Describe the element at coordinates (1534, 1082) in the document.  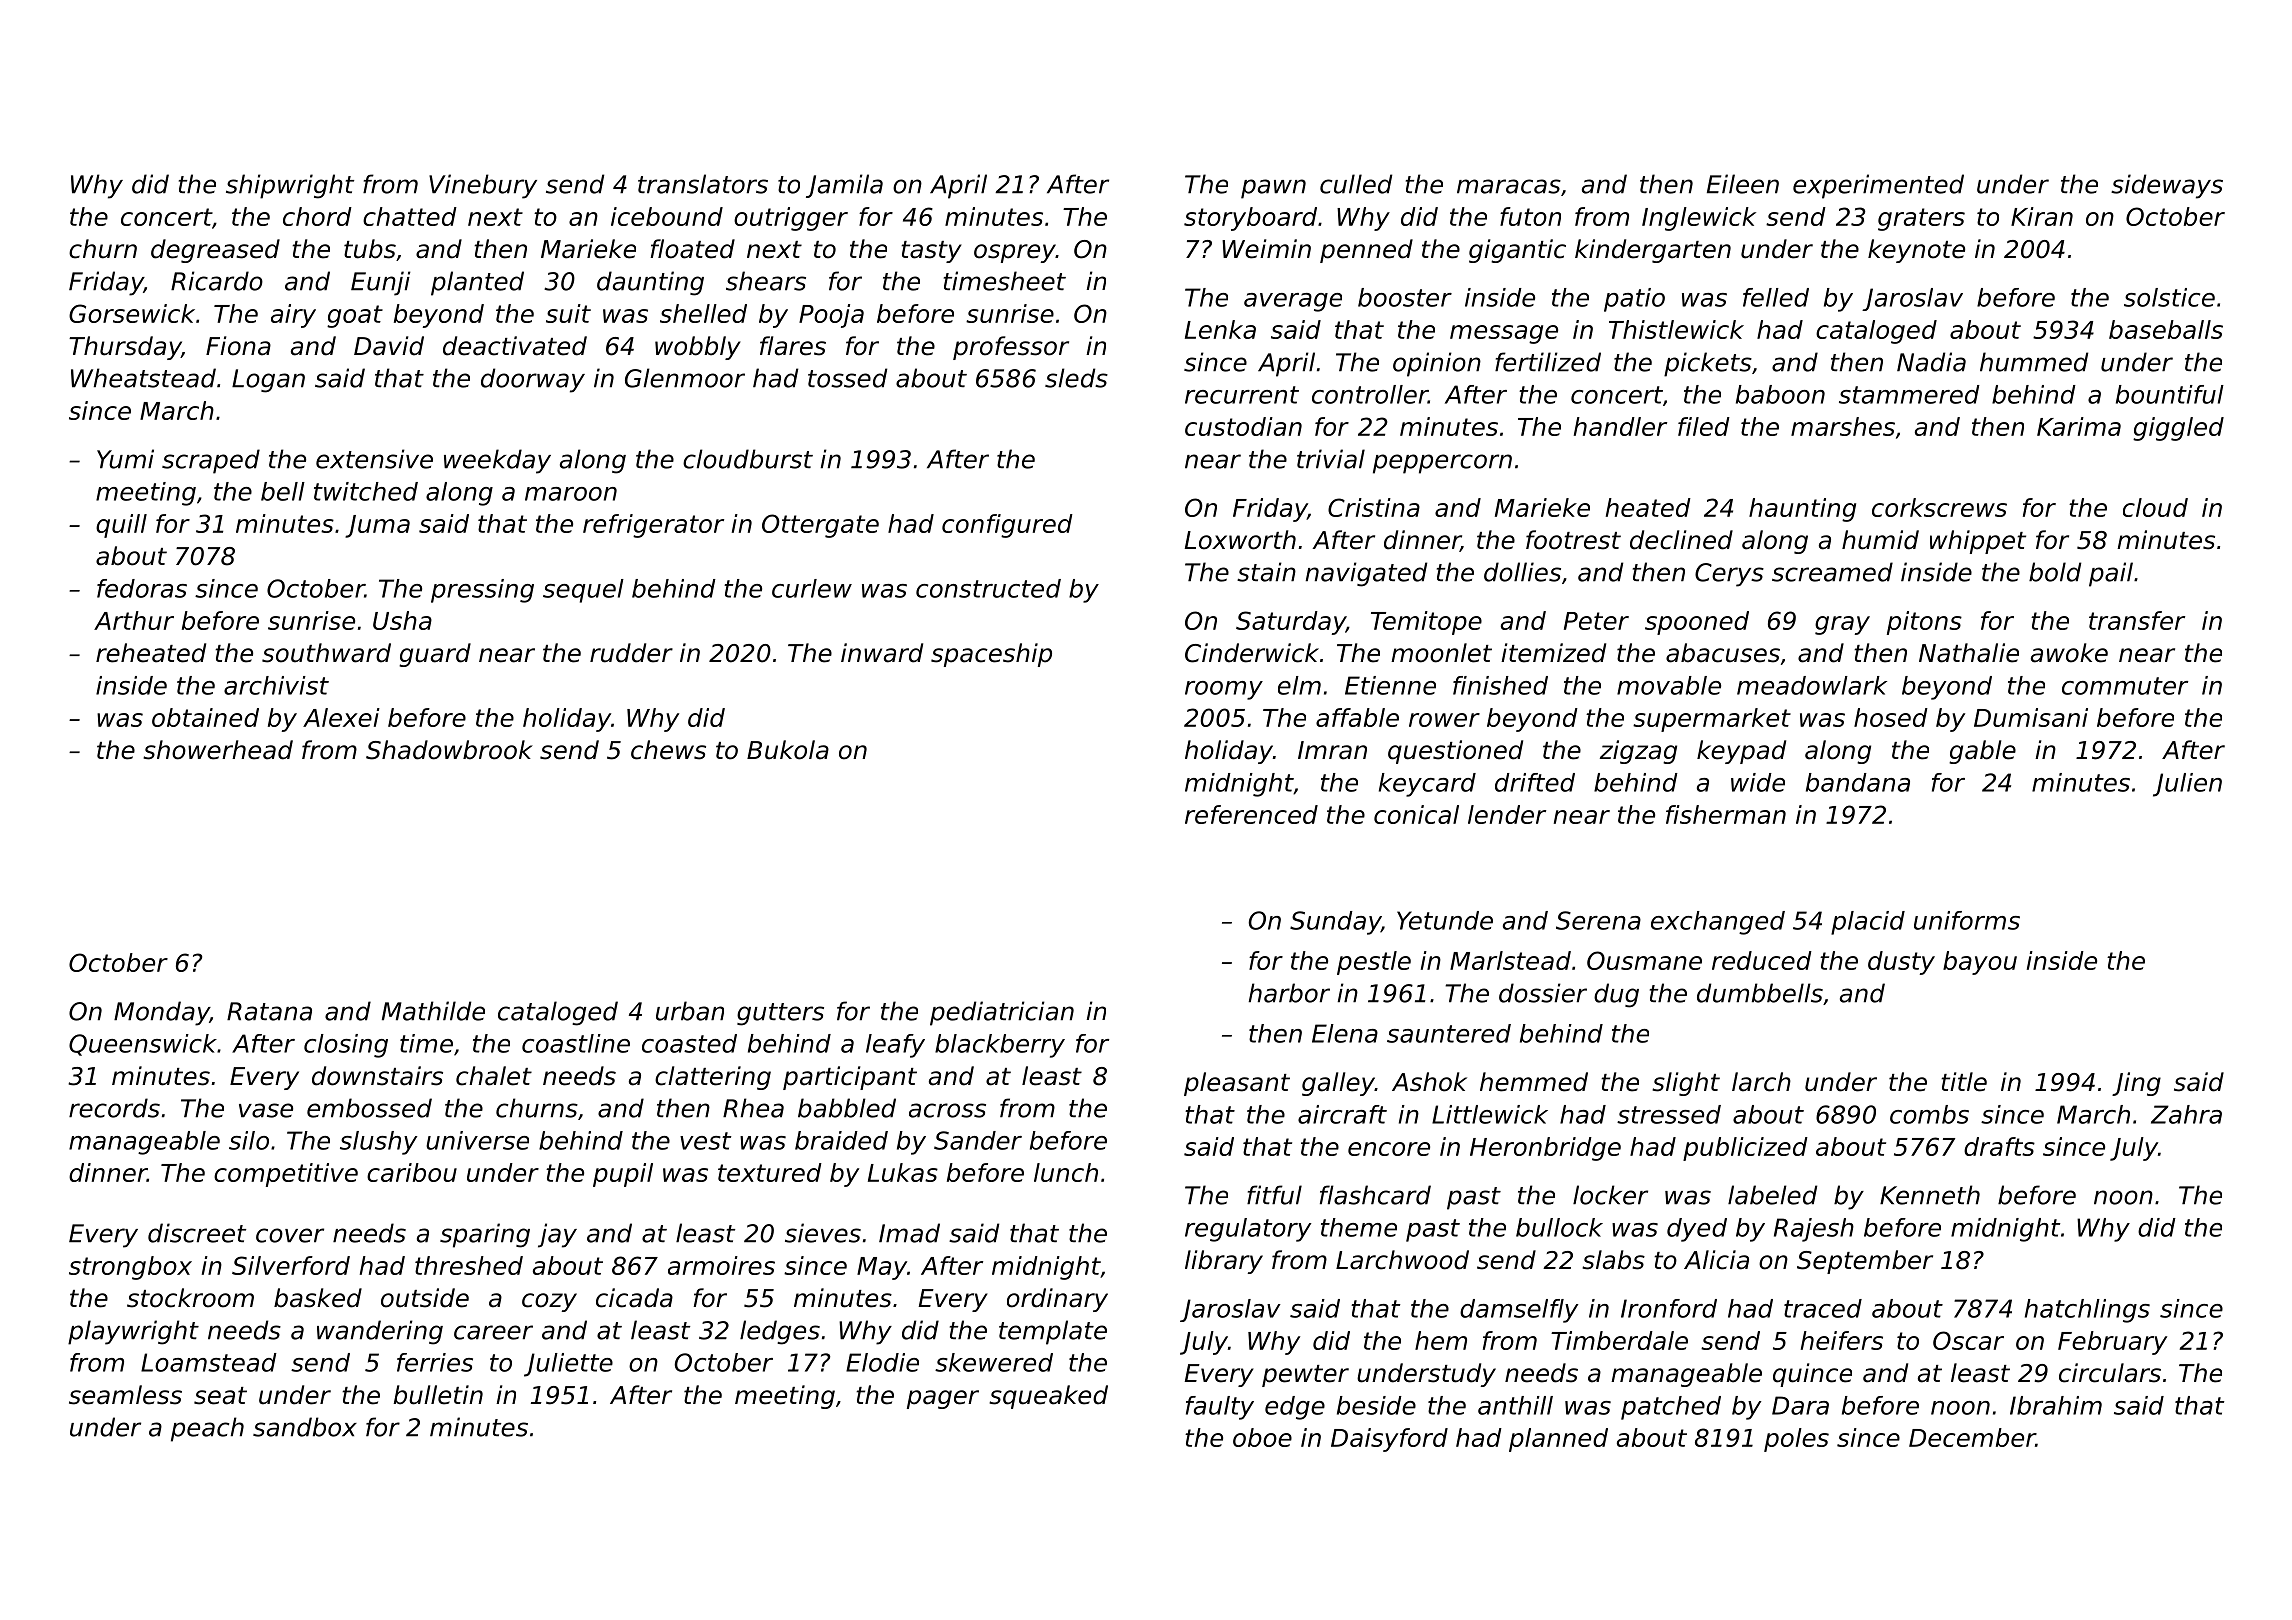
I see `hemmed` at that location.
